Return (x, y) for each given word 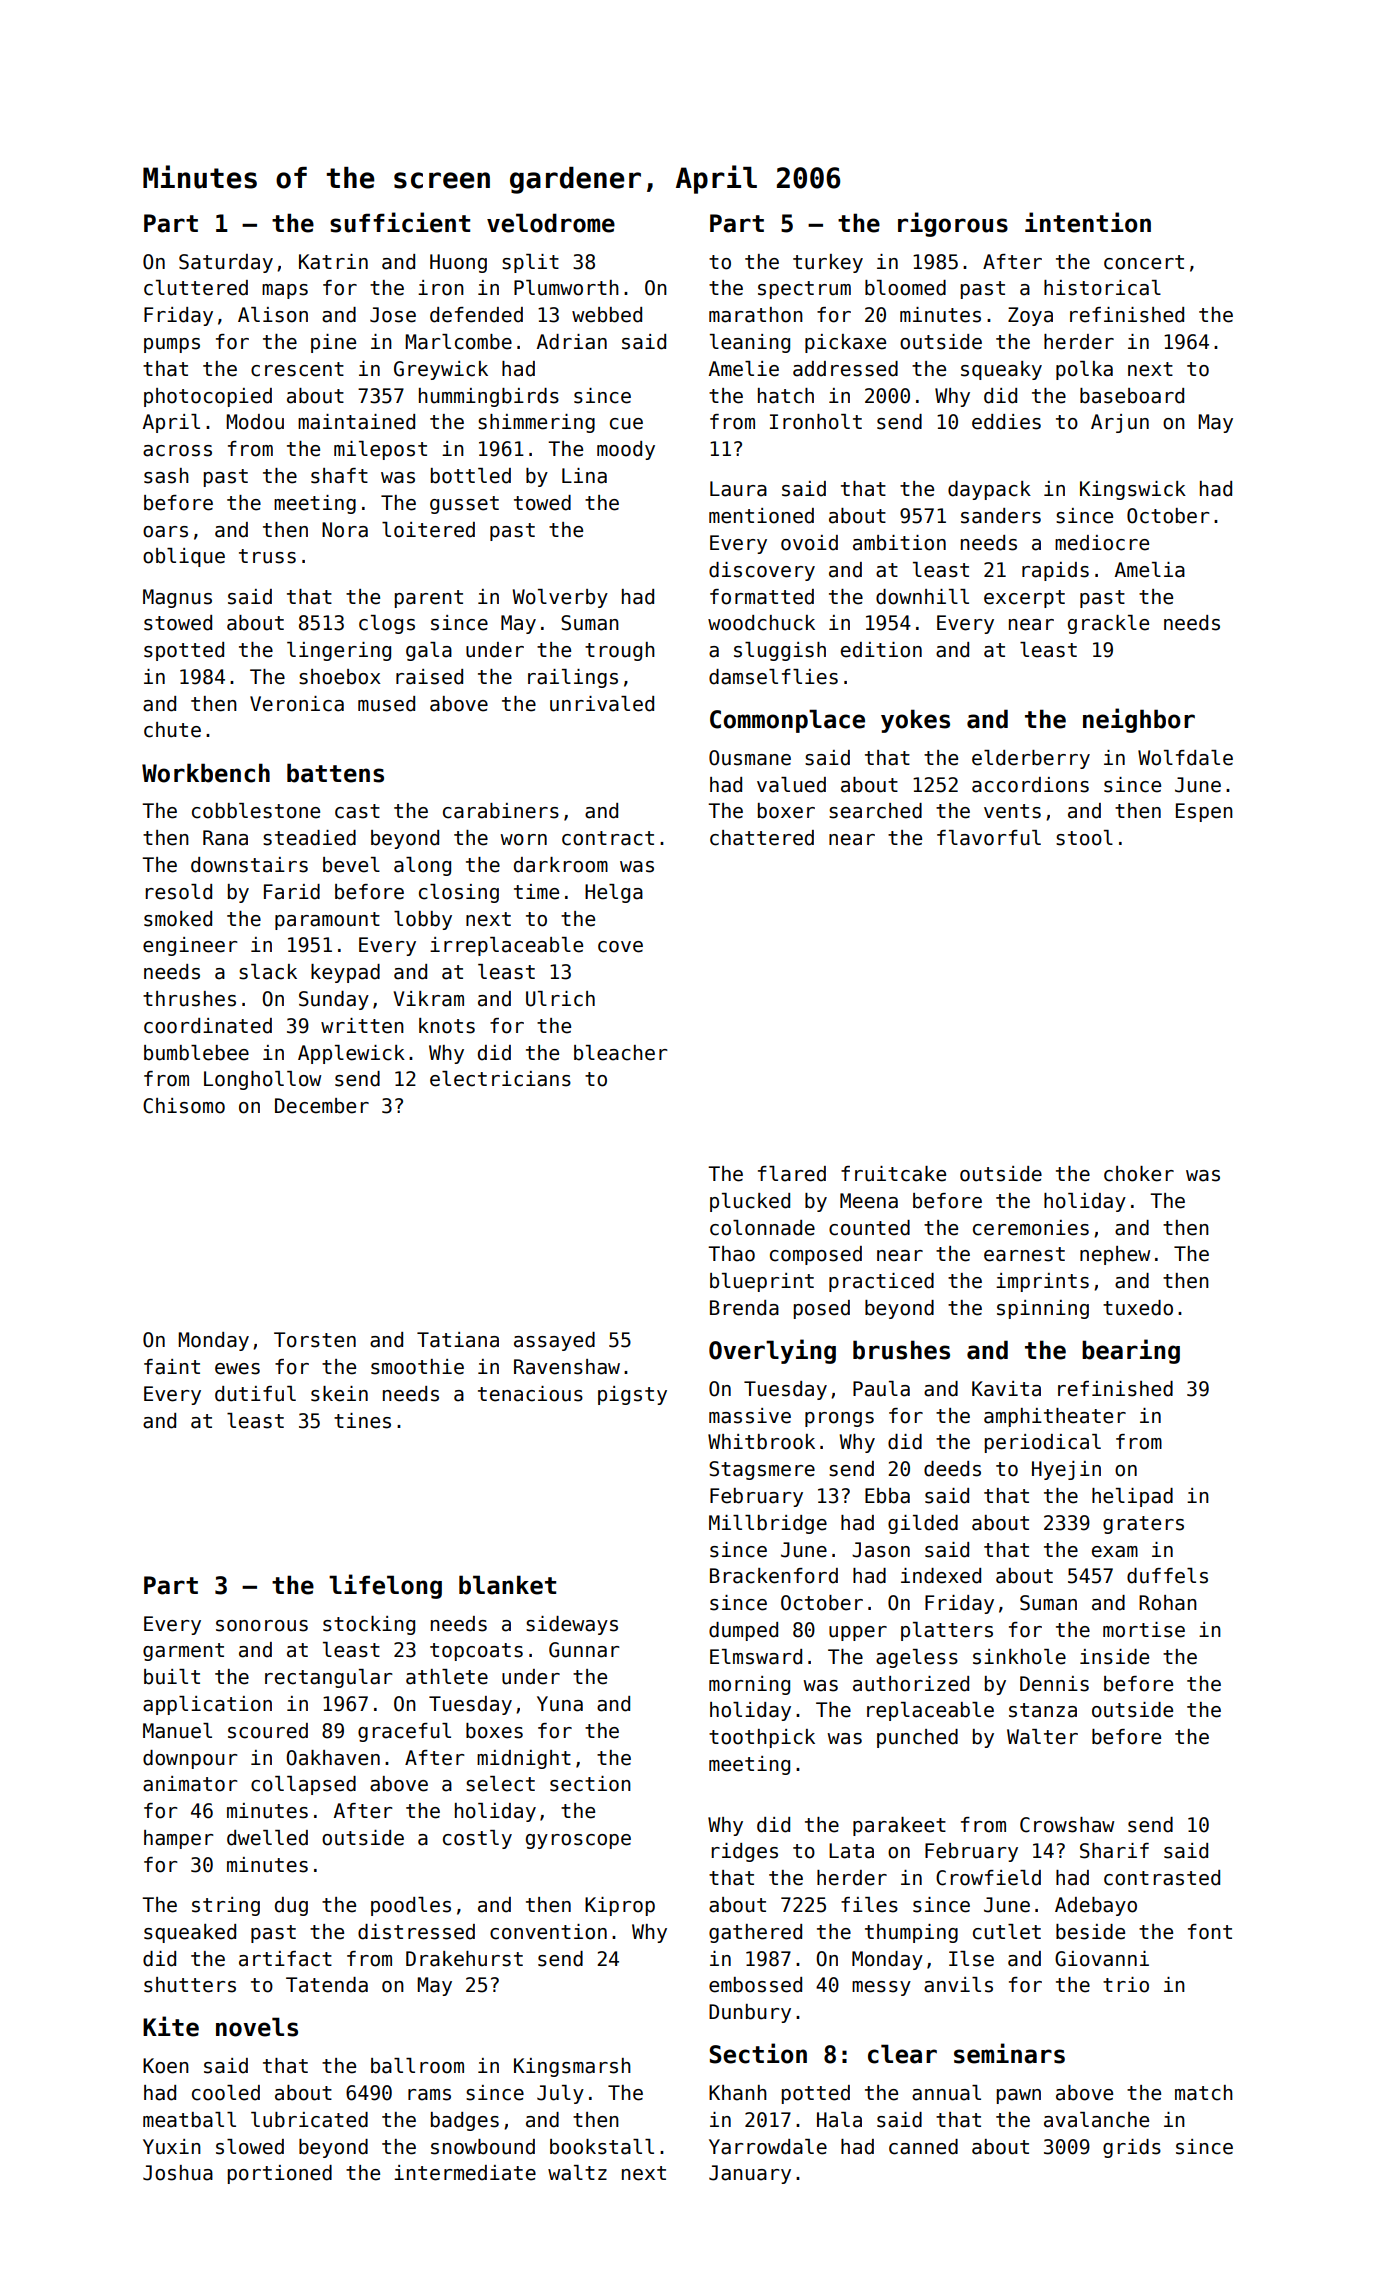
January (750, 2174)
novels (257, 2027)
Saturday (226, 263)
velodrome (551, 223)
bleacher (621, 1053)
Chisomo (184, 1106)
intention (1088, 222)
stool (1084, 838)
